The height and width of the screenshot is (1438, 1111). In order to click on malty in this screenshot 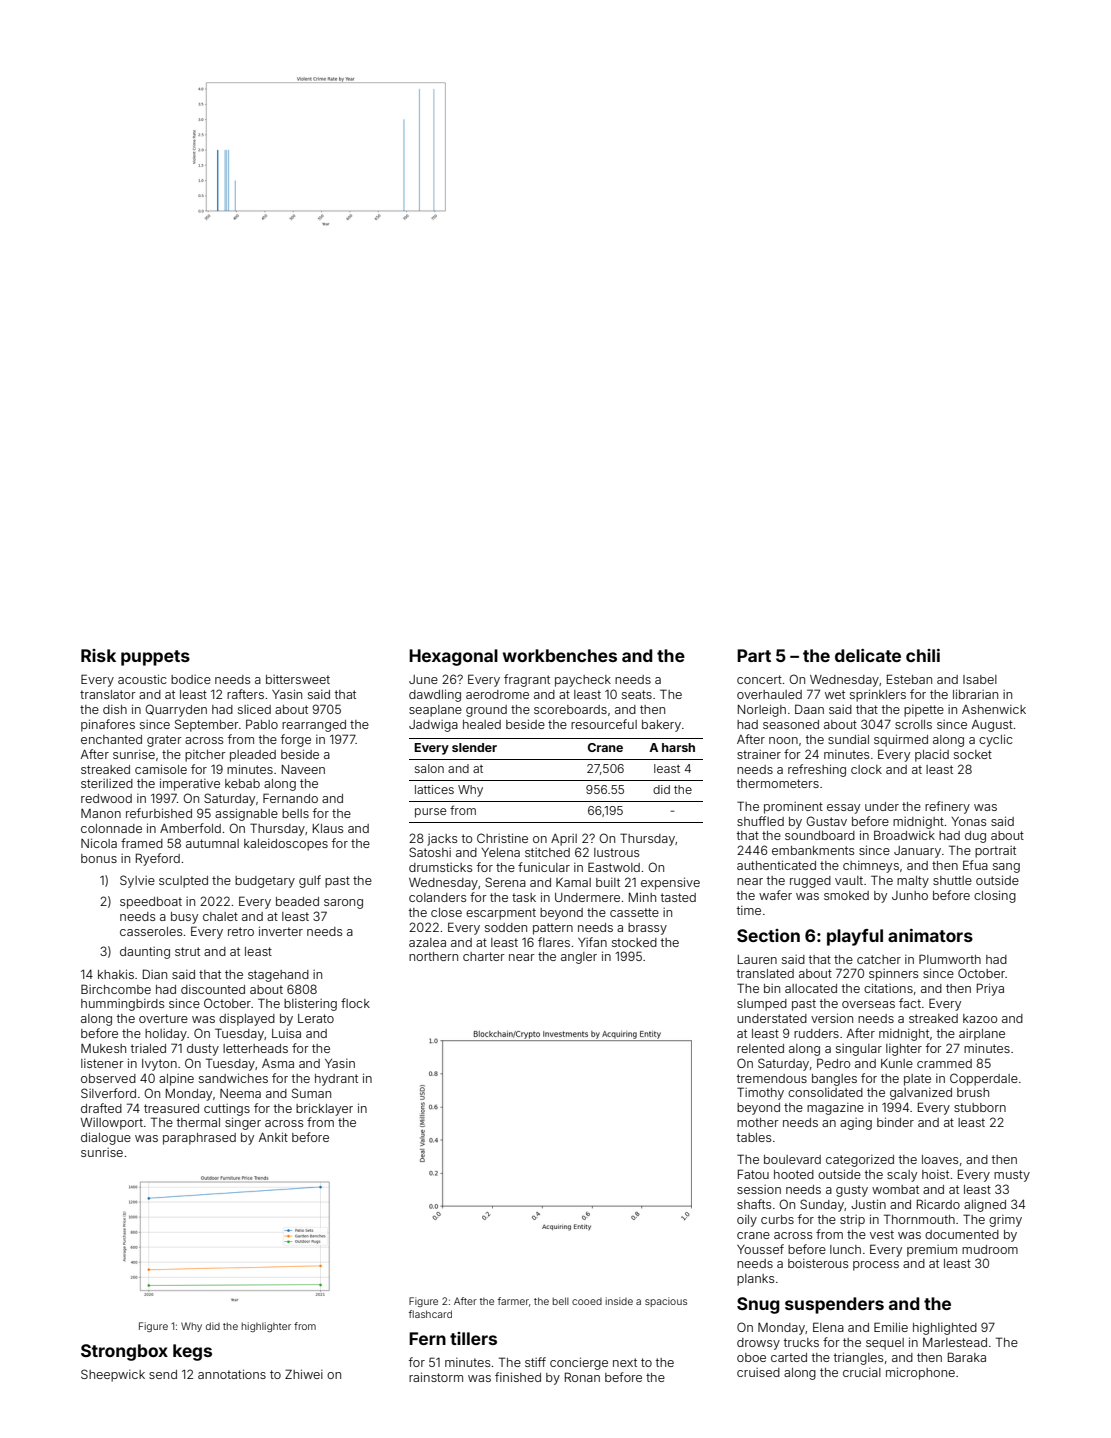, I will do `click(913, 882)`.
